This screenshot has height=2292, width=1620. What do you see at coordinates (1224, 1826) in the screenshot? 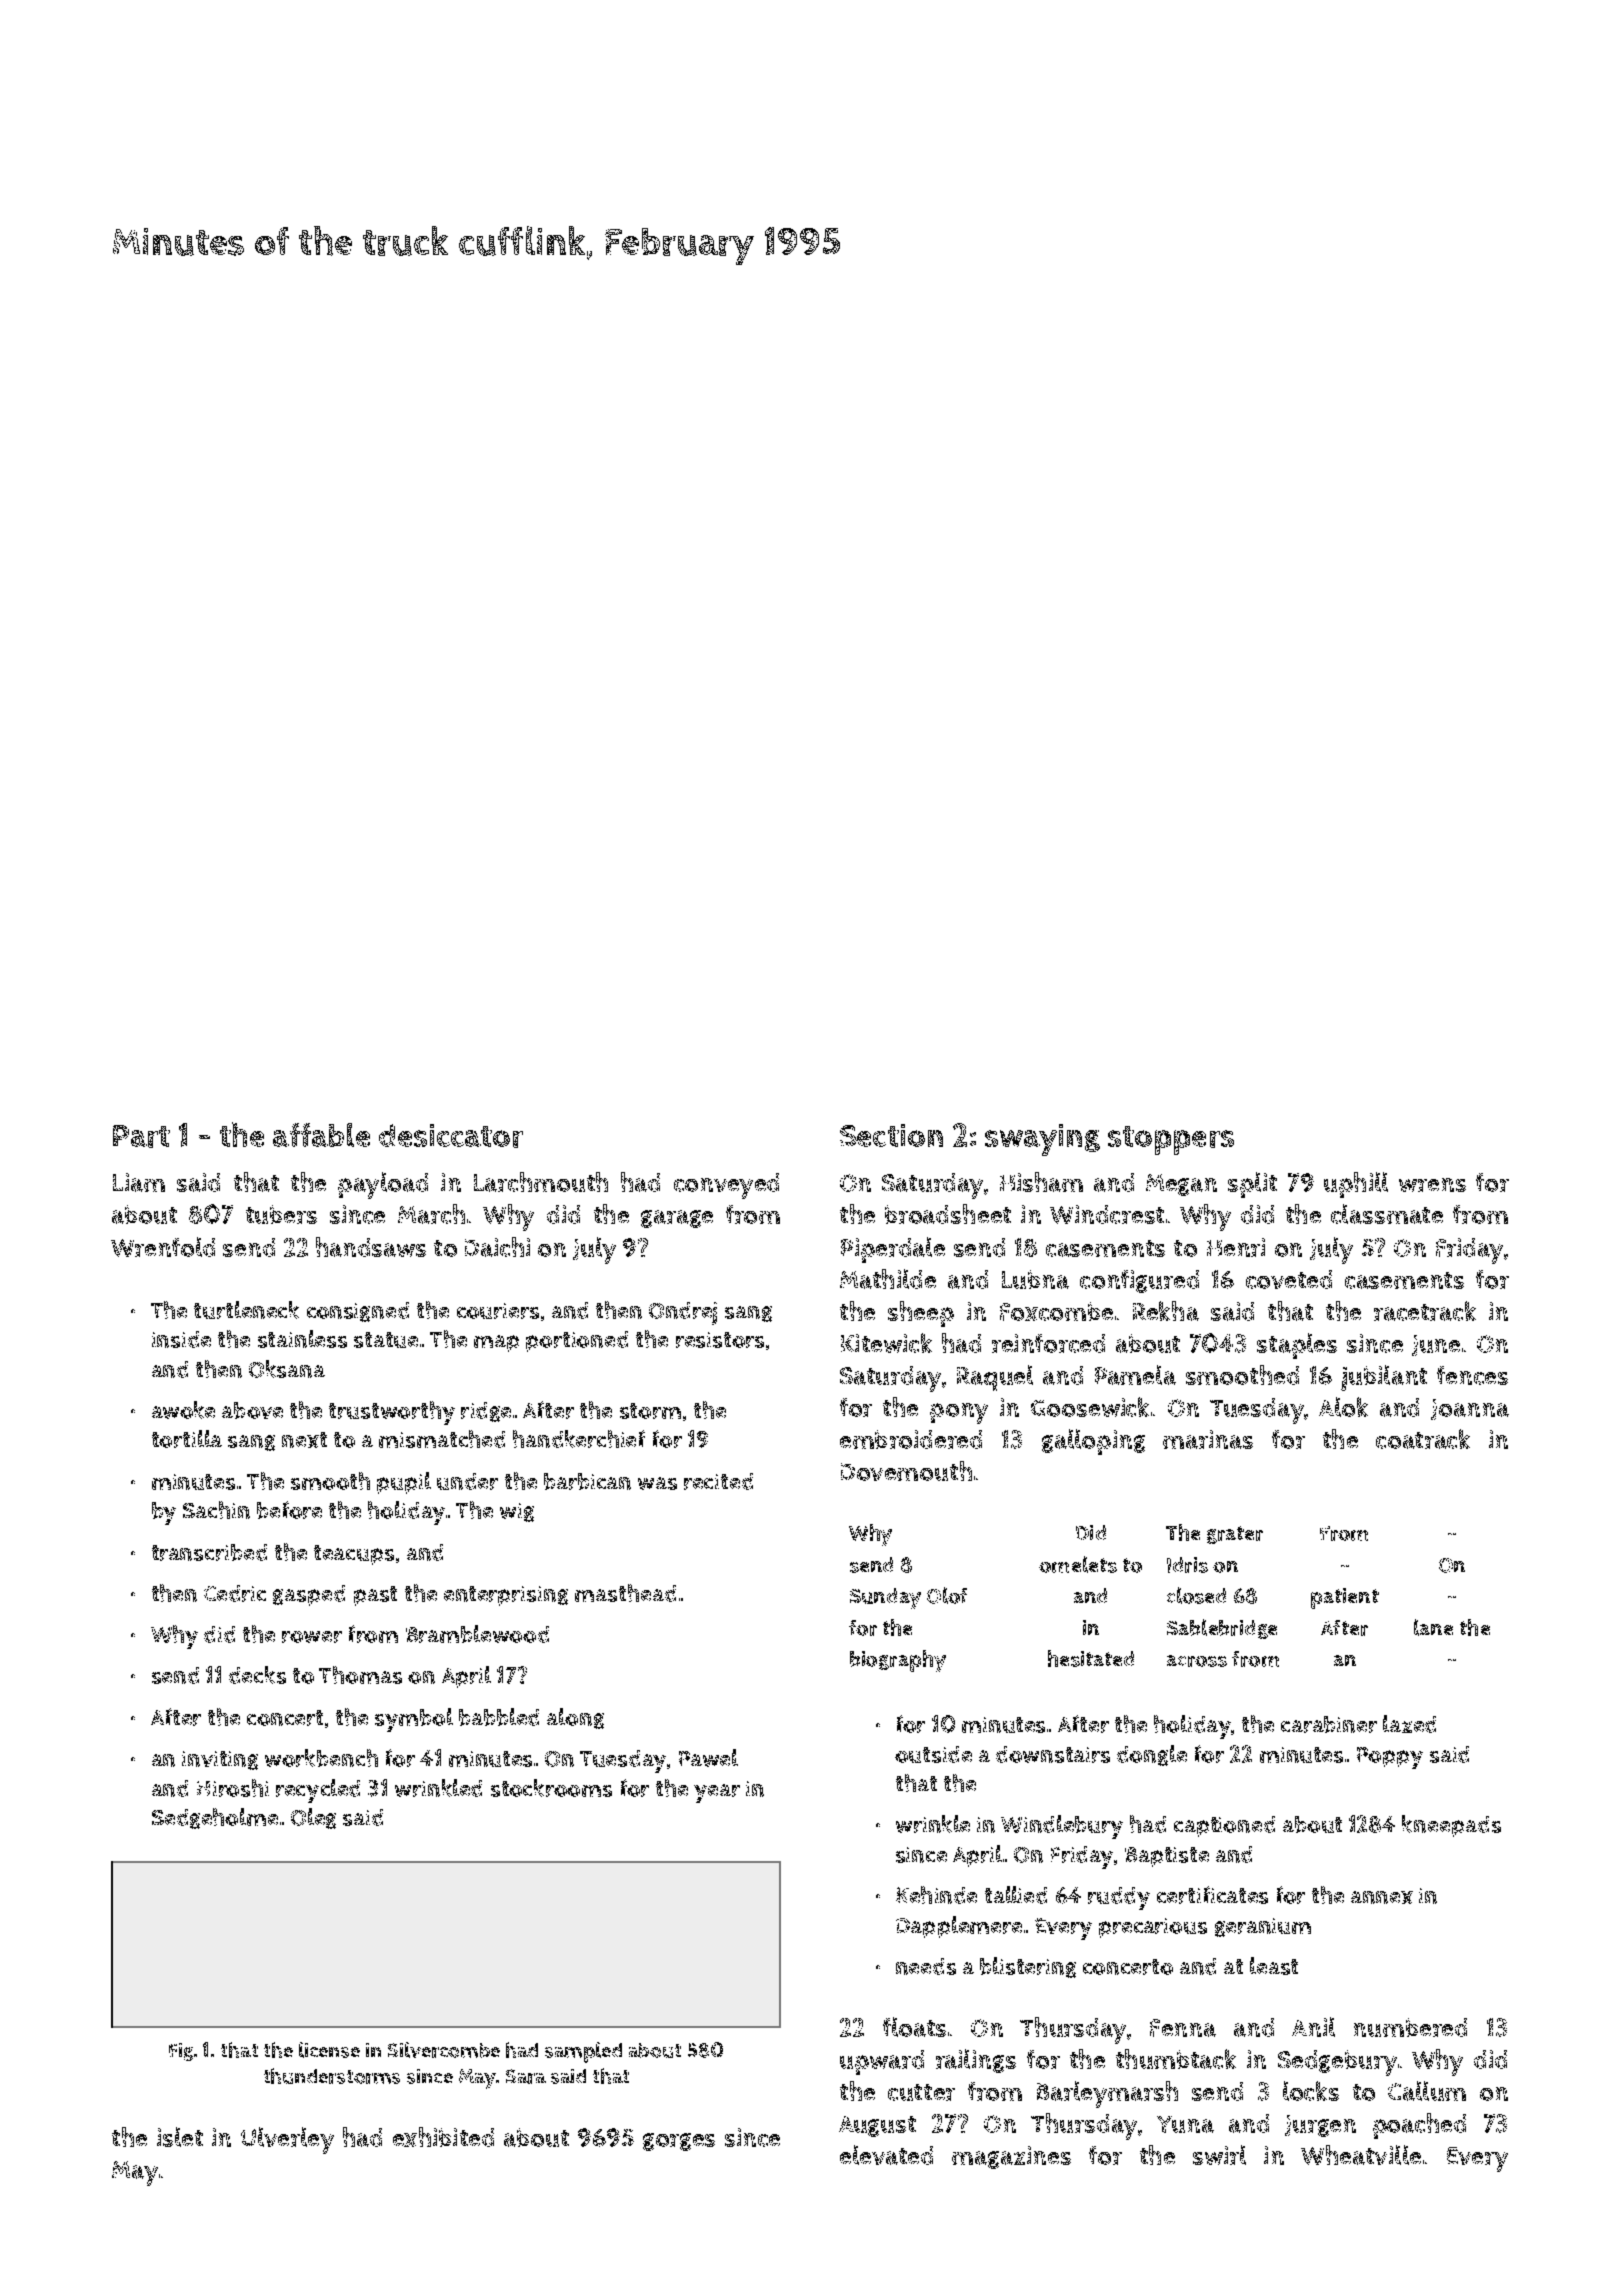
I see `captioned` at bounding box center [1224, 1826].
